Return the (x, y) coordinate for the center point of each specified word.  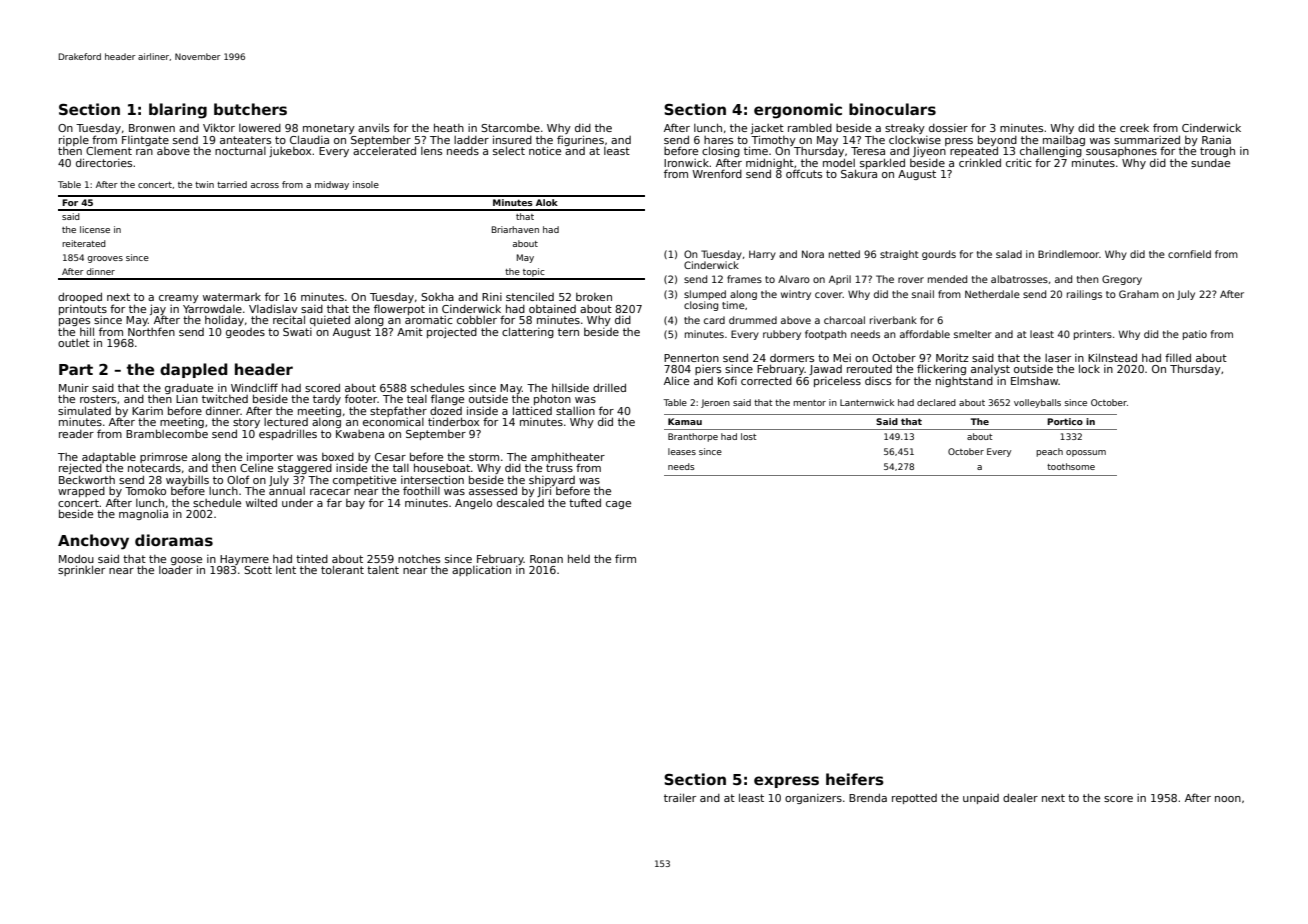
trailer (680, 797)
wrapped (81, 492)
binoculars (892, 109)
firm (625, 558)
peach (1049, 452)
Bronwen (152, 128)
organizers (813, 799)
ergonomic (798, 111)
